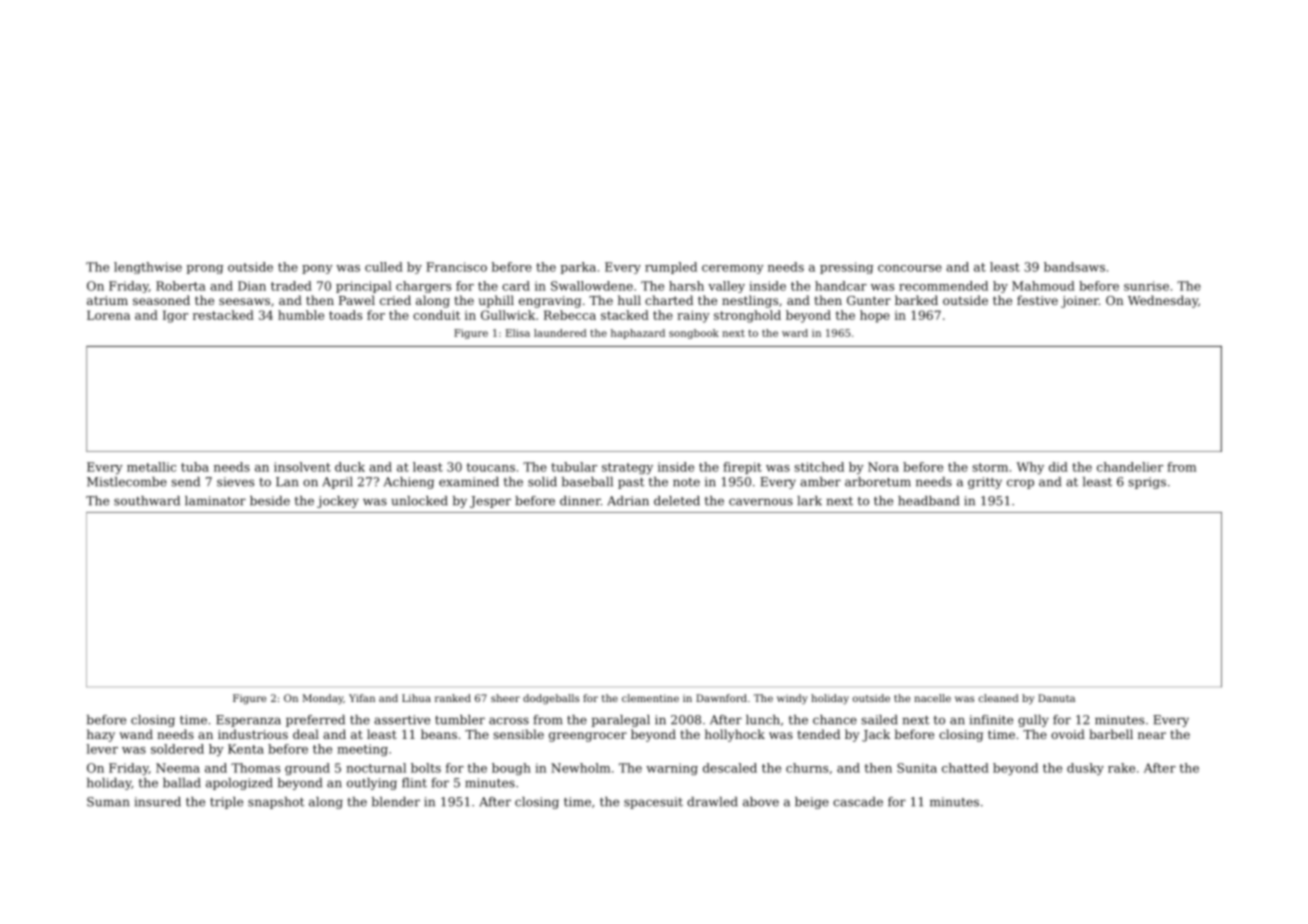 Image resolution: width=1308 pixels, height=924 pixels. What do you see at coordinates (315, 721) in the screenshot?
I see `preferred` at bounding box center [315, 721].
